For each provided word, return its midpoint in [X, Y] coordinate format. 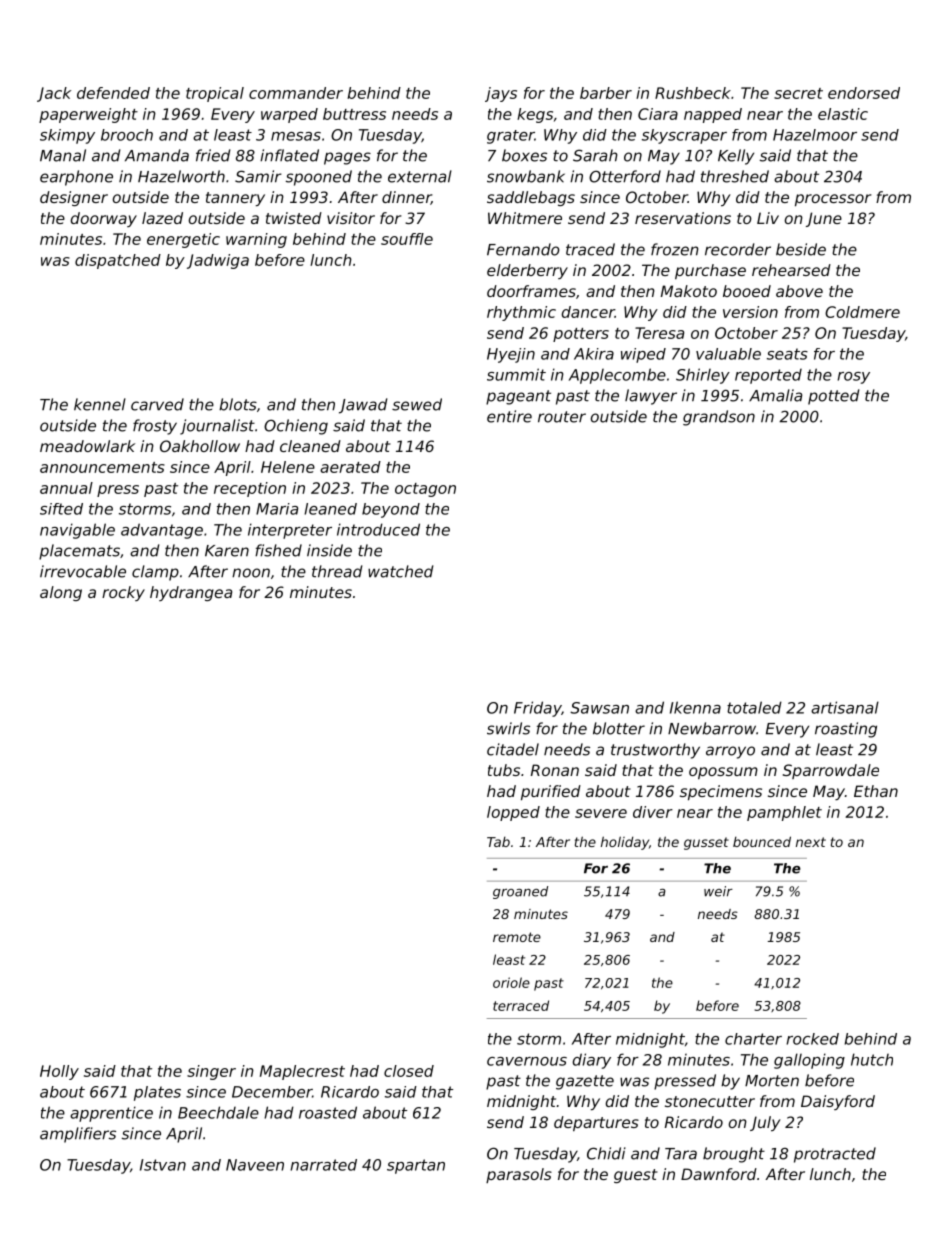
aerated [350, 467]
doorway [104, 219]
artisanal [845, 707]
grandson [719, 418]
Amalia [775, 395]
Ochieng [296, 427]
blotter [619, 728]
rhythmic [521, 313]
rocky [123, 593]
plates [157, 1093]
